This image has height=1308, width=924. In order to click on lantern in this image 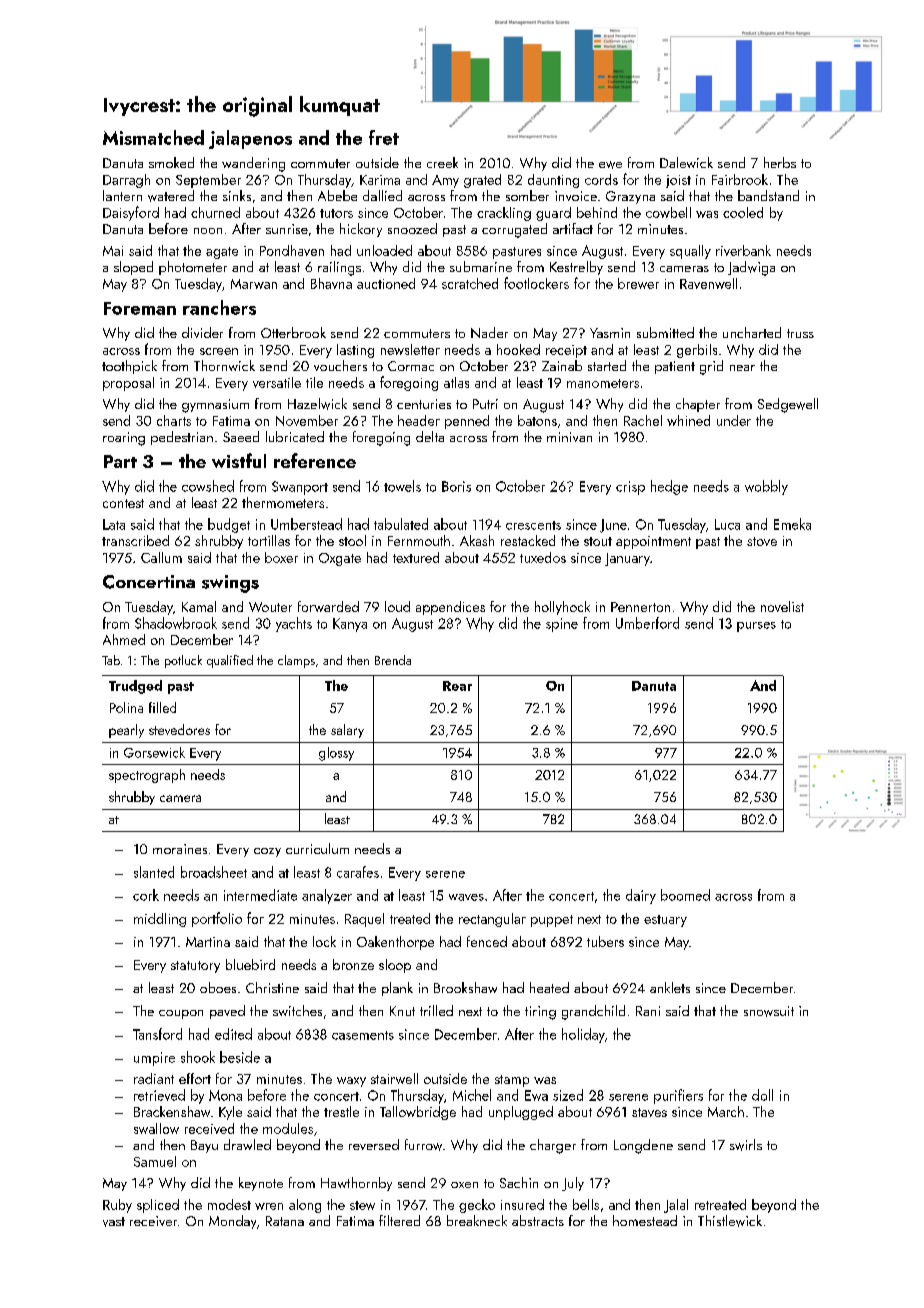, I will do `click(122, 195)`.
